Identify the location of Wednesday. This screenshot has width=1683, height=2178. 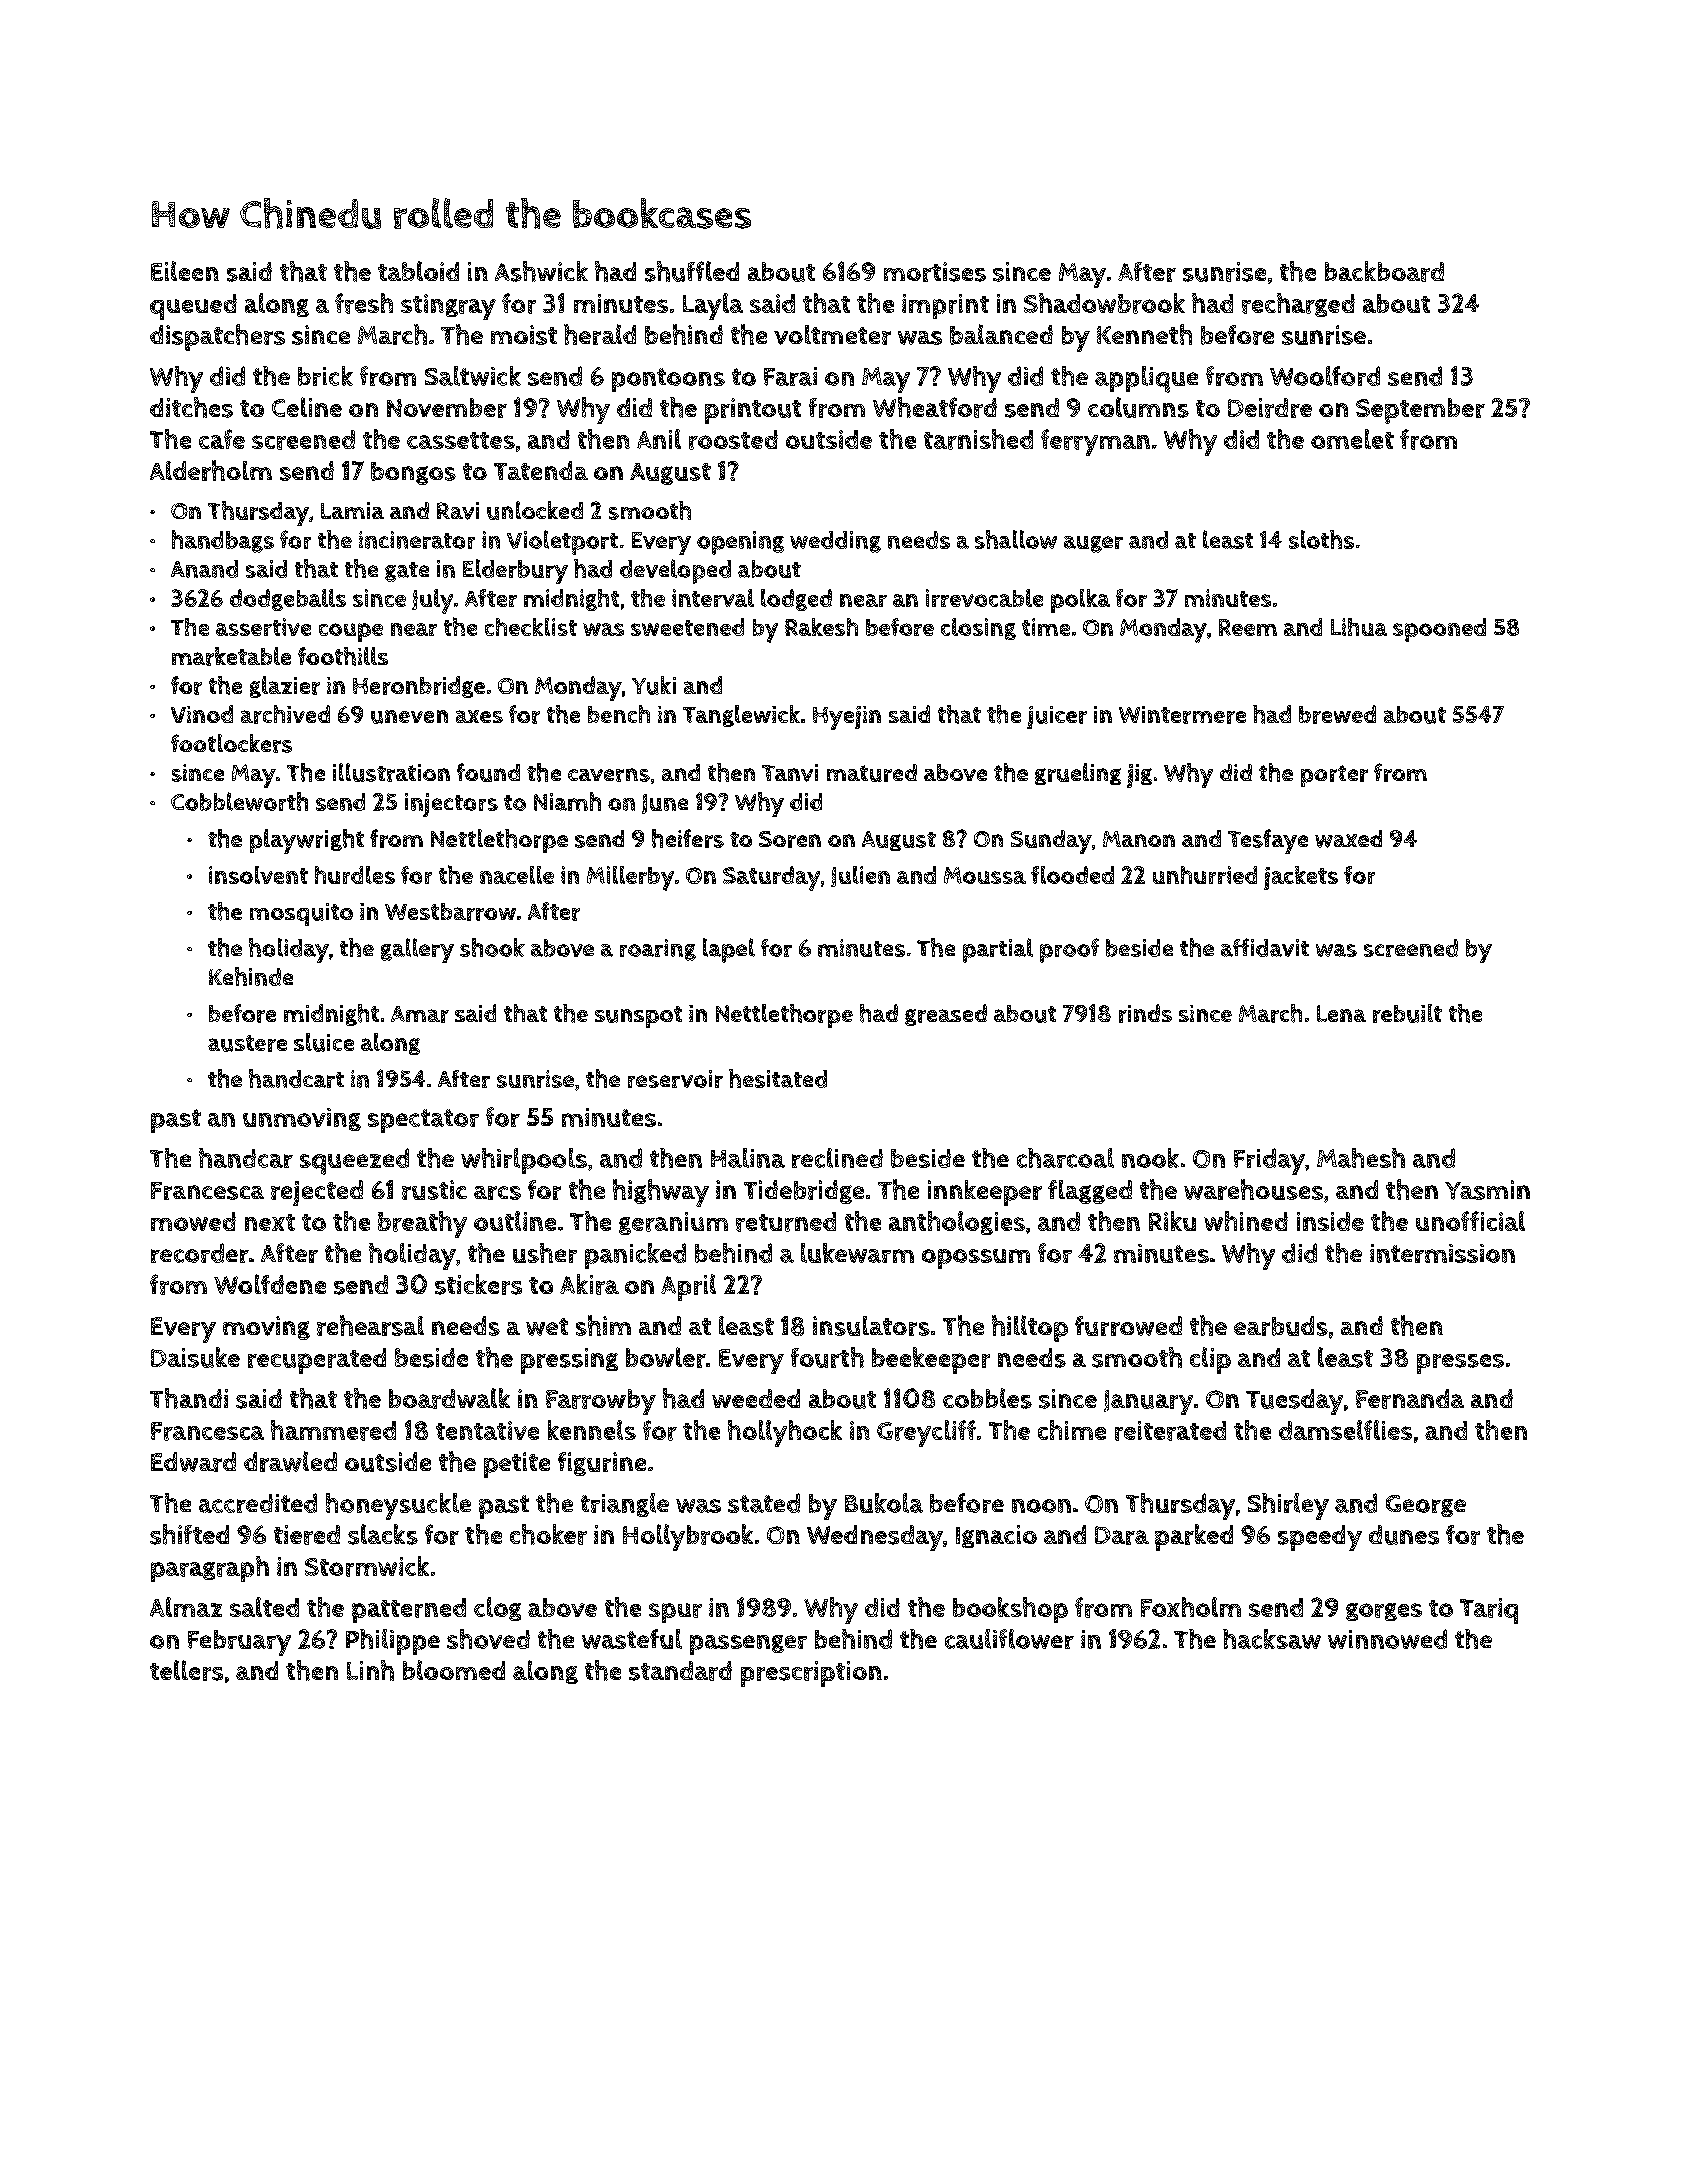
(875, 1538).
